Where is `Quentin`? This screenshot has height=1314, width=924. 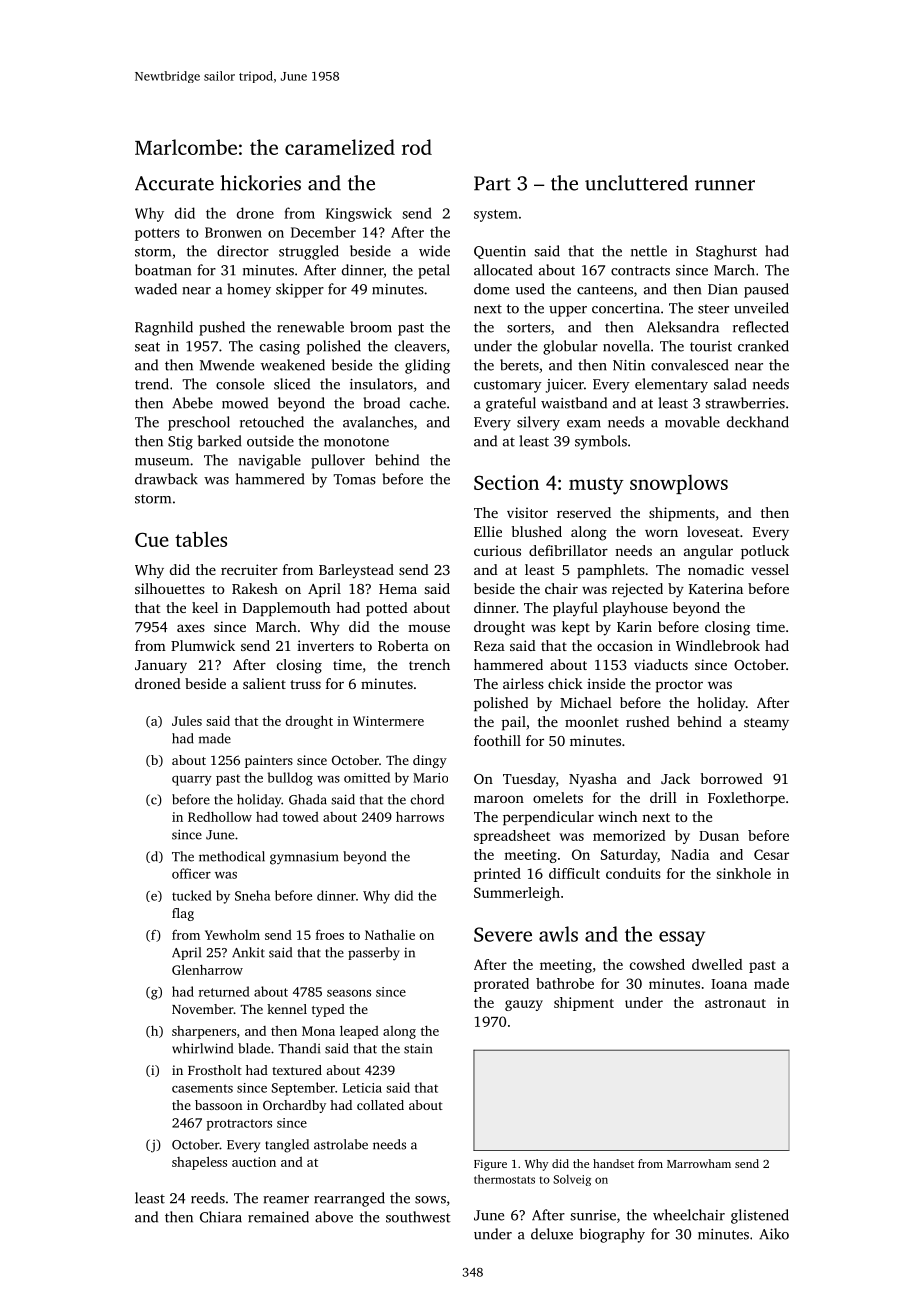
Quentin is located at coordinates (500, 252).
